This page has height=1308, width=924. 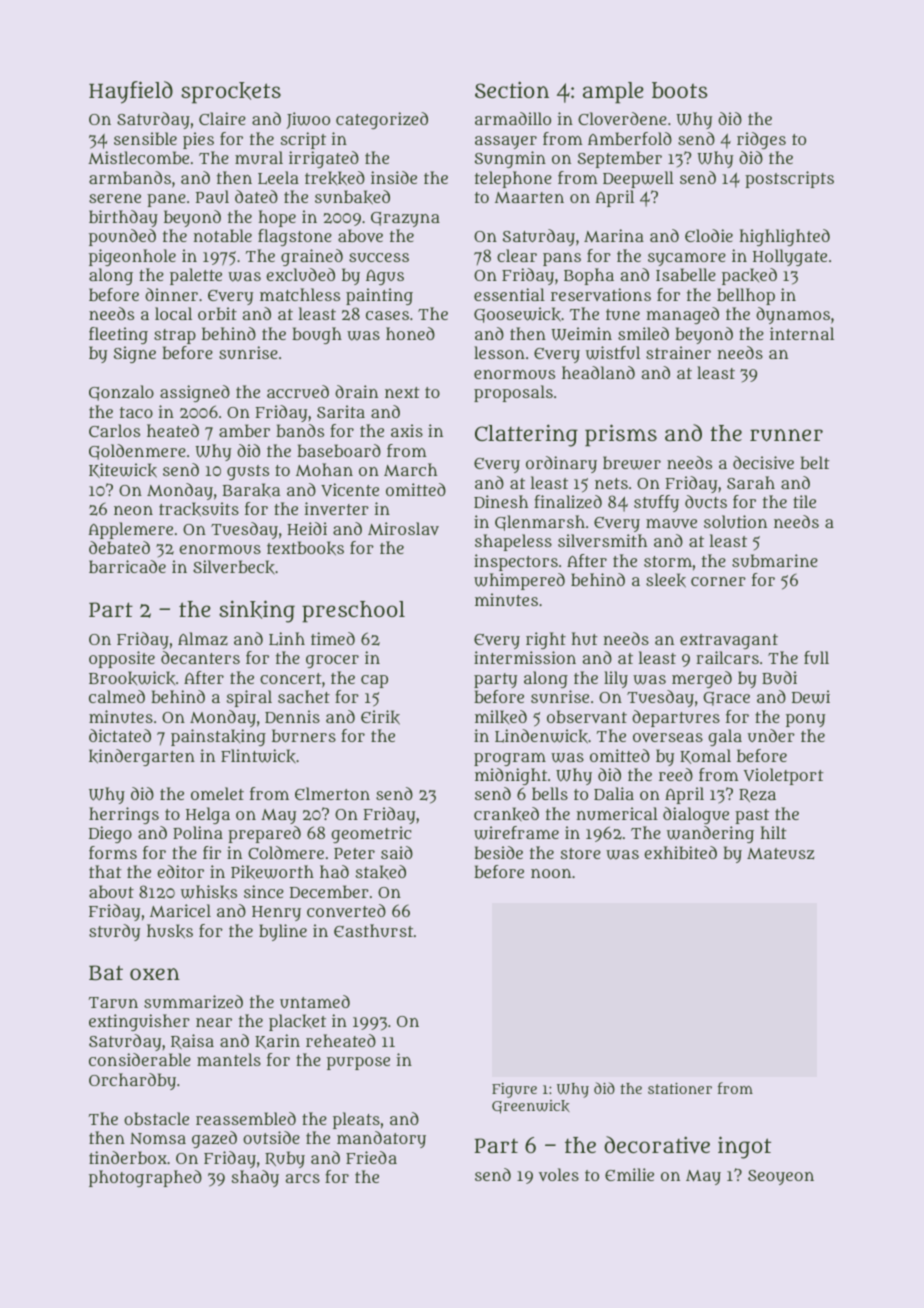 What do you see at coordinates (804, 501) in the page?
I see `tile` at bounding box center [804, 501].
